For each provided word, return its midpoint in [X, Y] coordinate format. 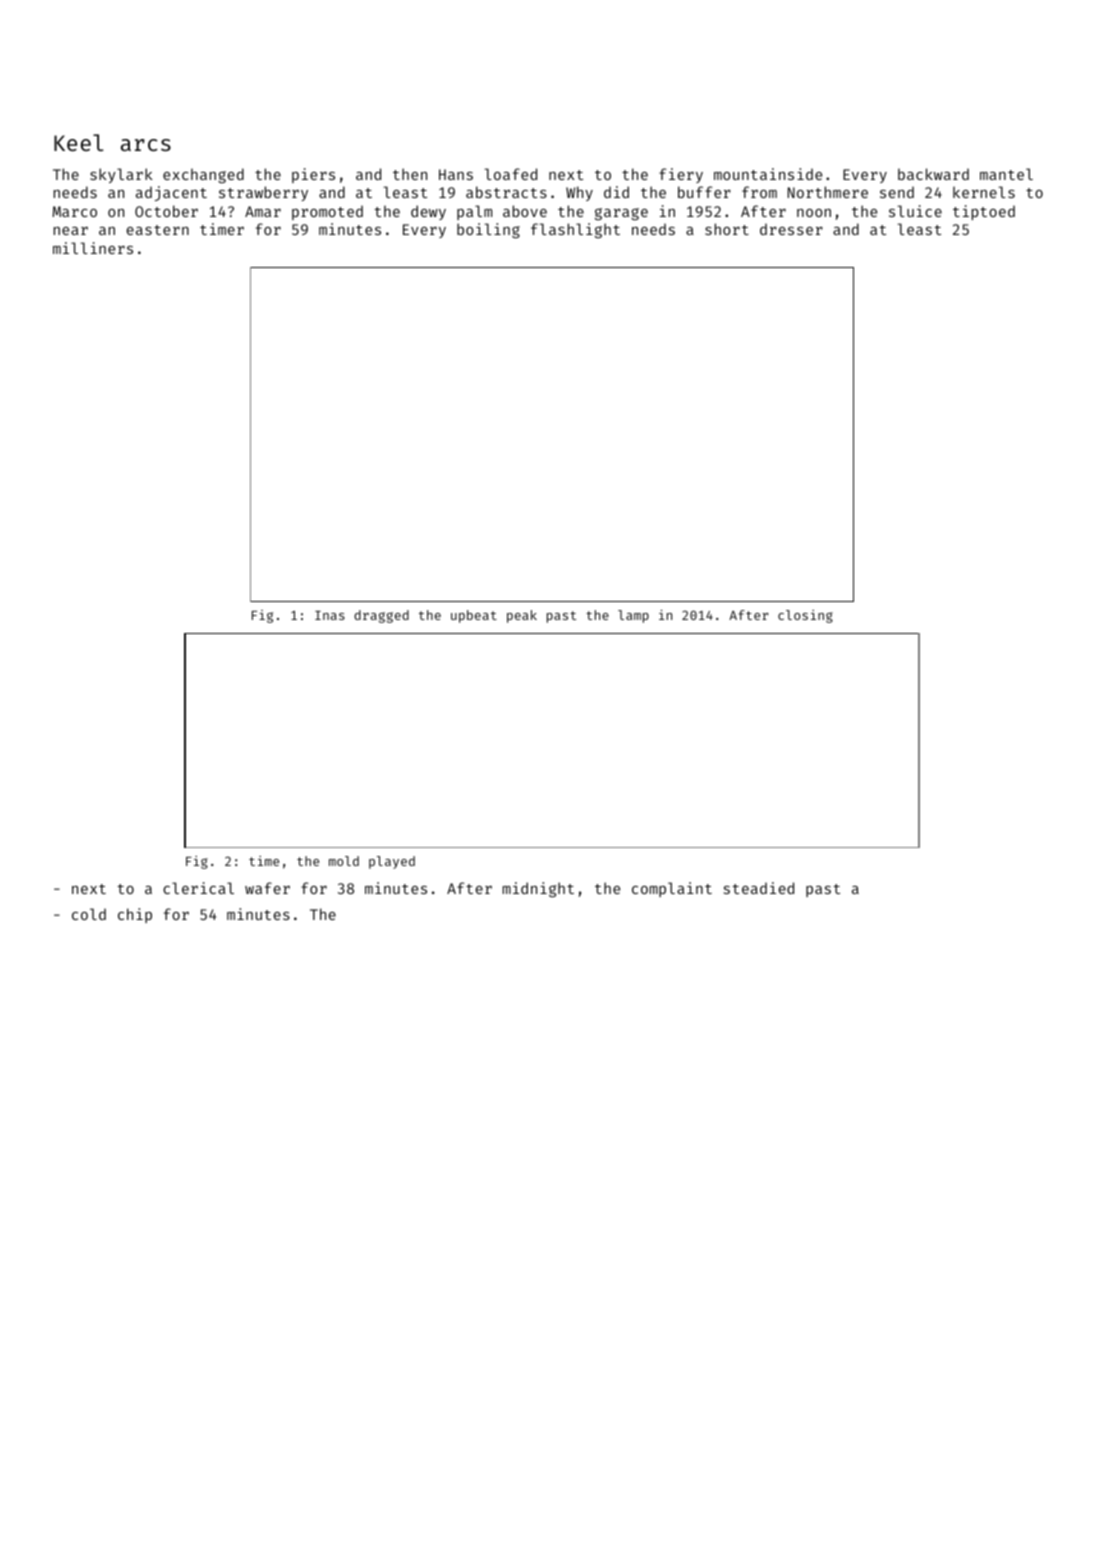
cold [89, 914]
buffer [704, 192]
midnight [538, 889]
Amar [263, 211]
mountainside [768, 174]
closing [805, 616]
